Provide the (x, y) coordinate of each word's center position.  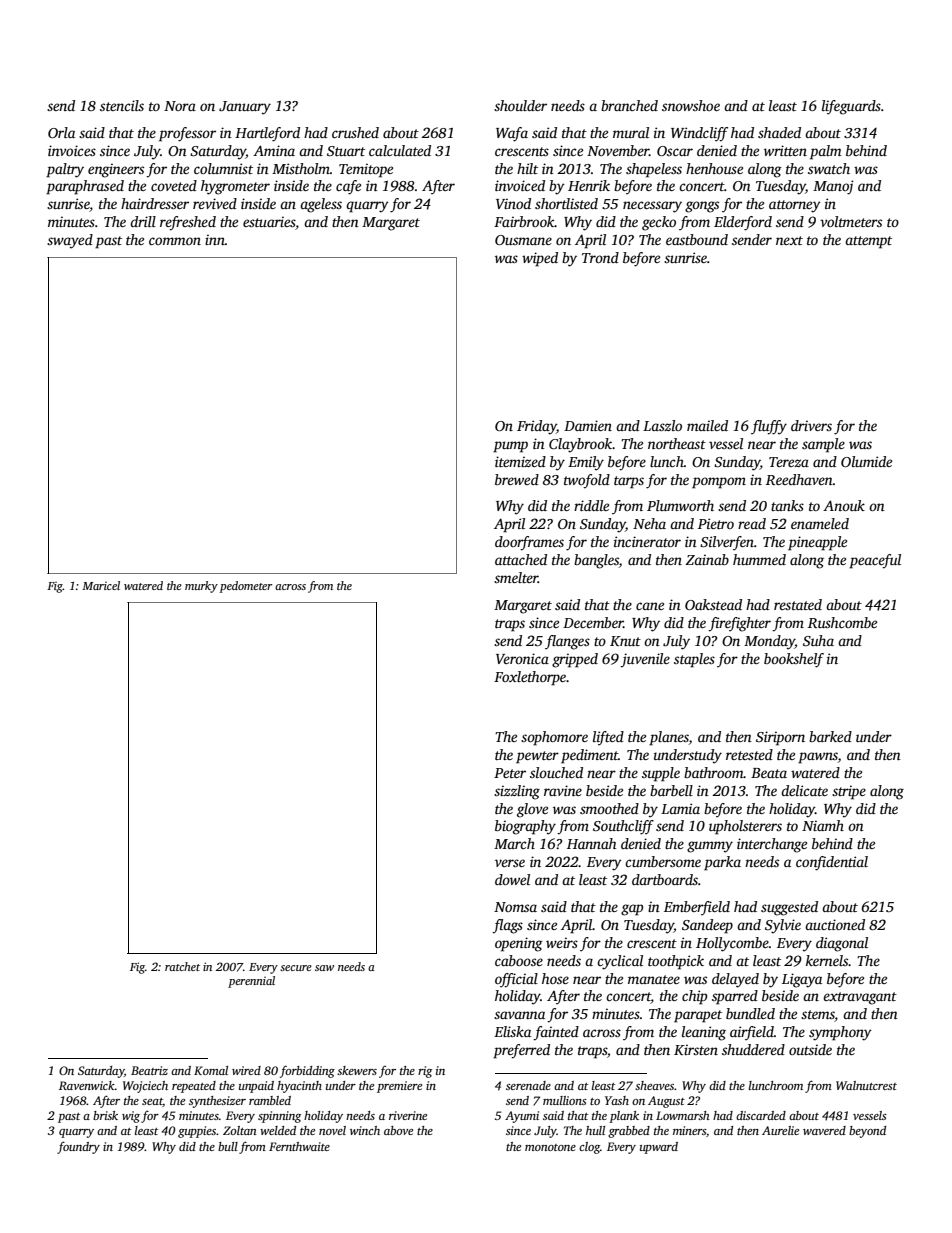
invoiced (520, 185)
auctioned (835, 924)
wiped (540, 259)
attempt (868, 242)
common (175, 241)
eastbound (697, 239)
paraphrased (85, 187)
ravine (563, 790)
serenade (528, 1085)
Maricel (101, 585)
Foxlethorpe (530, 678)
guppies (197, 1132)
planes (669, 738)
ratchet (182, 966)
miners (689, 1130)
